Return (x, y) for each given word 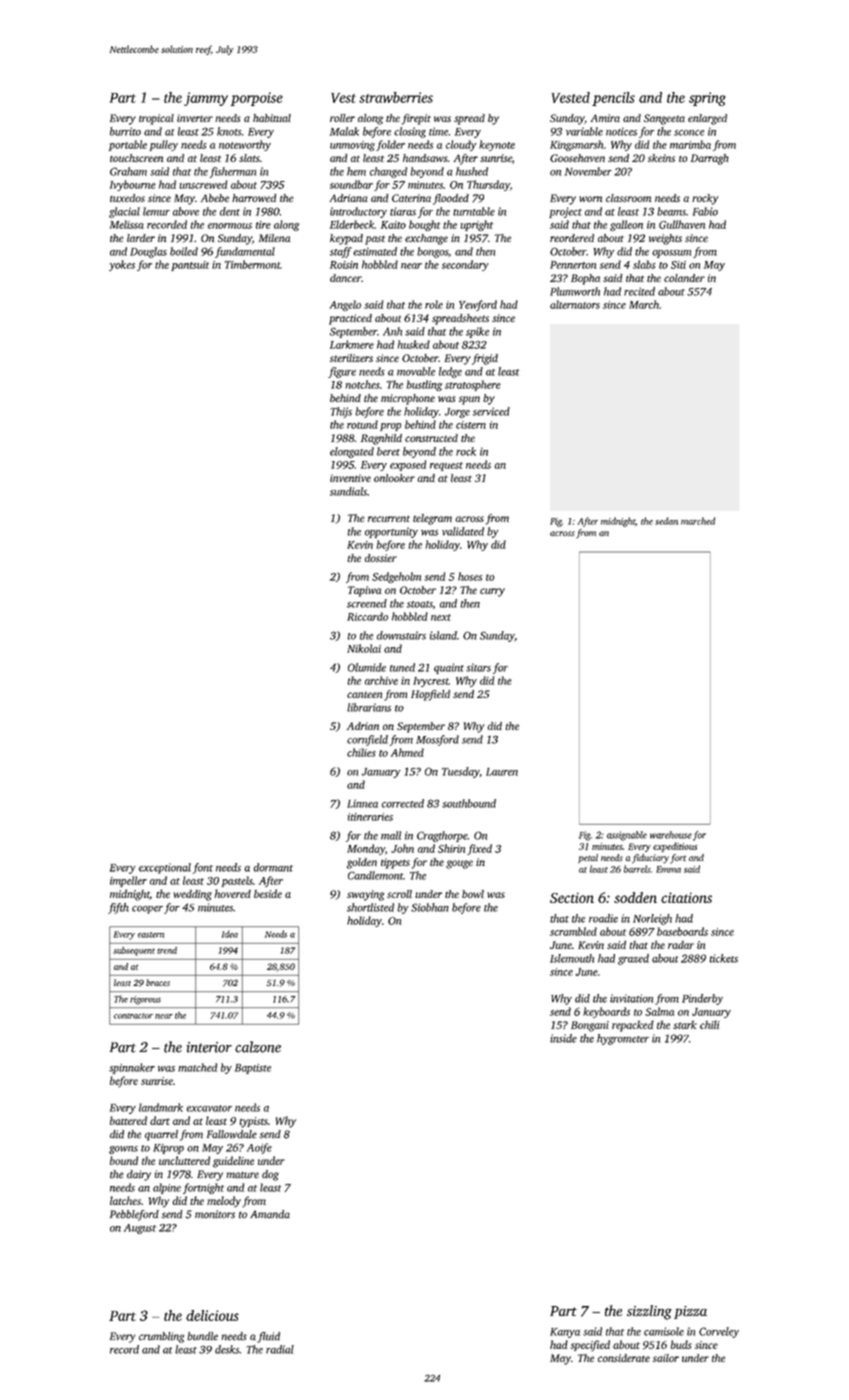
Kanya (565, 1333)
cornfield (367, 740)
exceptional (165, 868)
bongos (432, 252)
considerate (624, 1358)
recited (639, 291)
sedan (666, 521)
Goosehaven (577, 158)
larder (141, 238)
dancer (345, 278)
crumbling (161, 1337)
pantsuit (190, 266)
